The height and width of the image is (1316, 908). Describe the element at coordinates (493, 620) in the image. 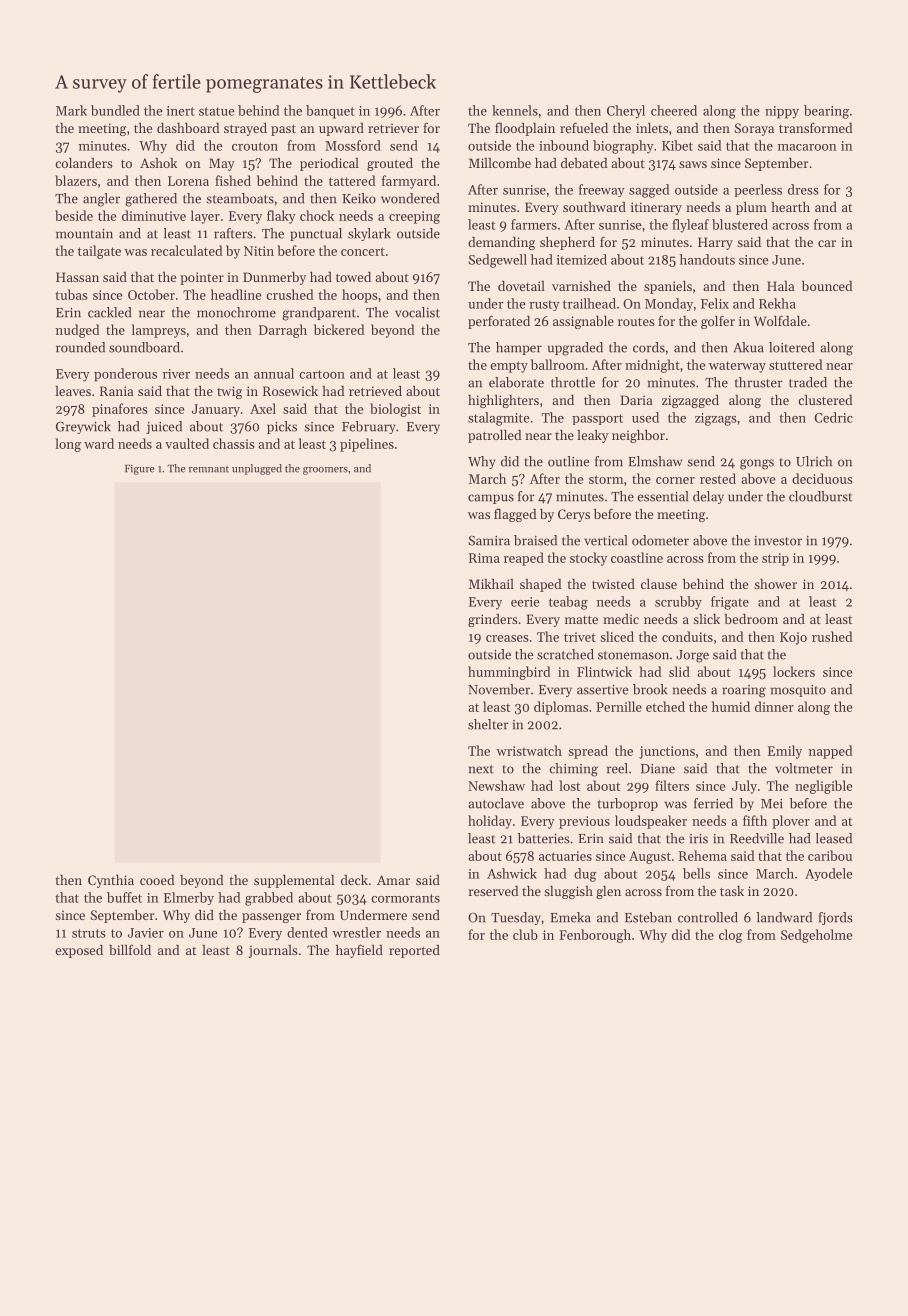

I see `grinders` at that location.
